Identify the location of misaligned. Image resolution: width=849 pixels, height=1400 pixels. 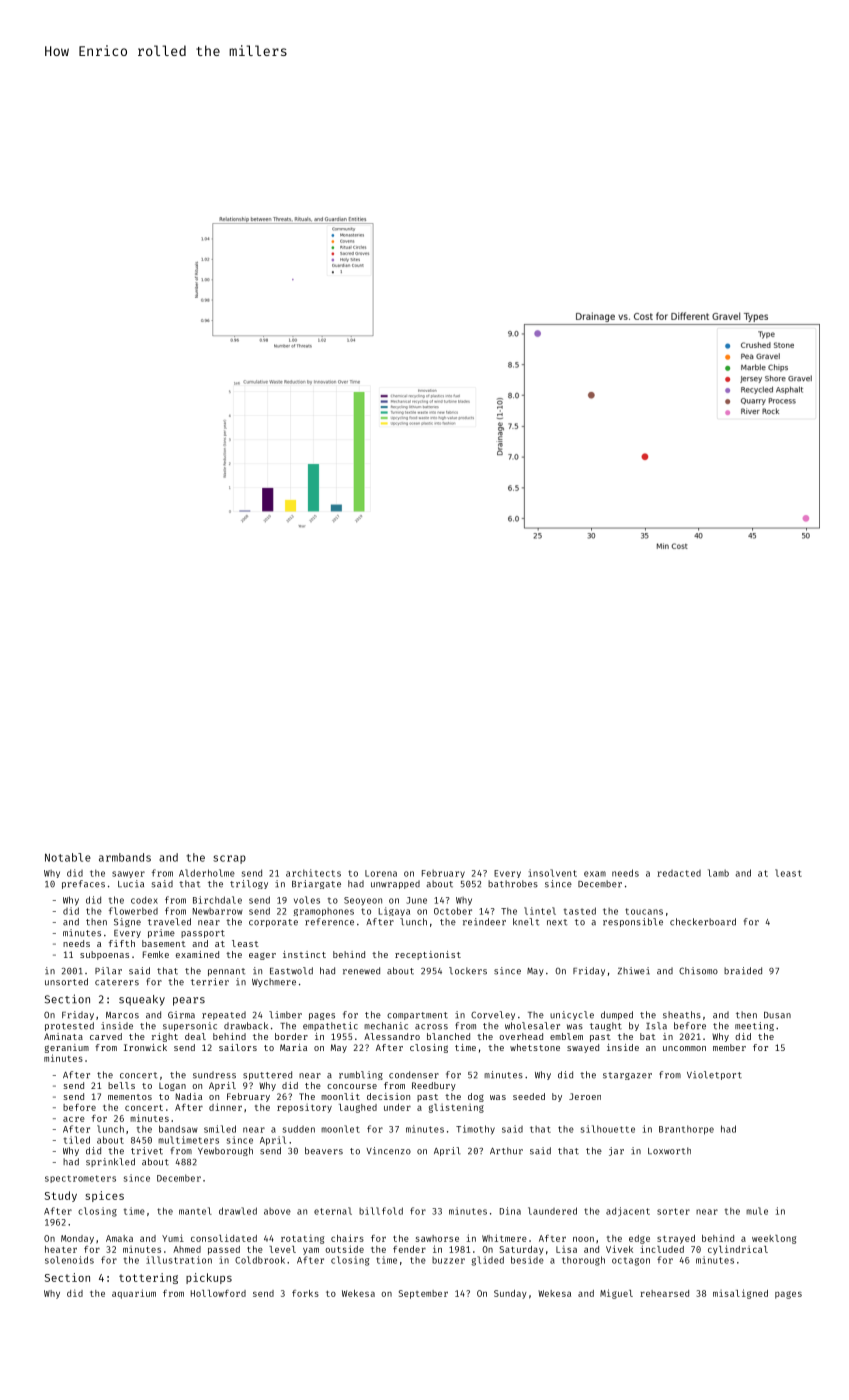
(740, 1294).
